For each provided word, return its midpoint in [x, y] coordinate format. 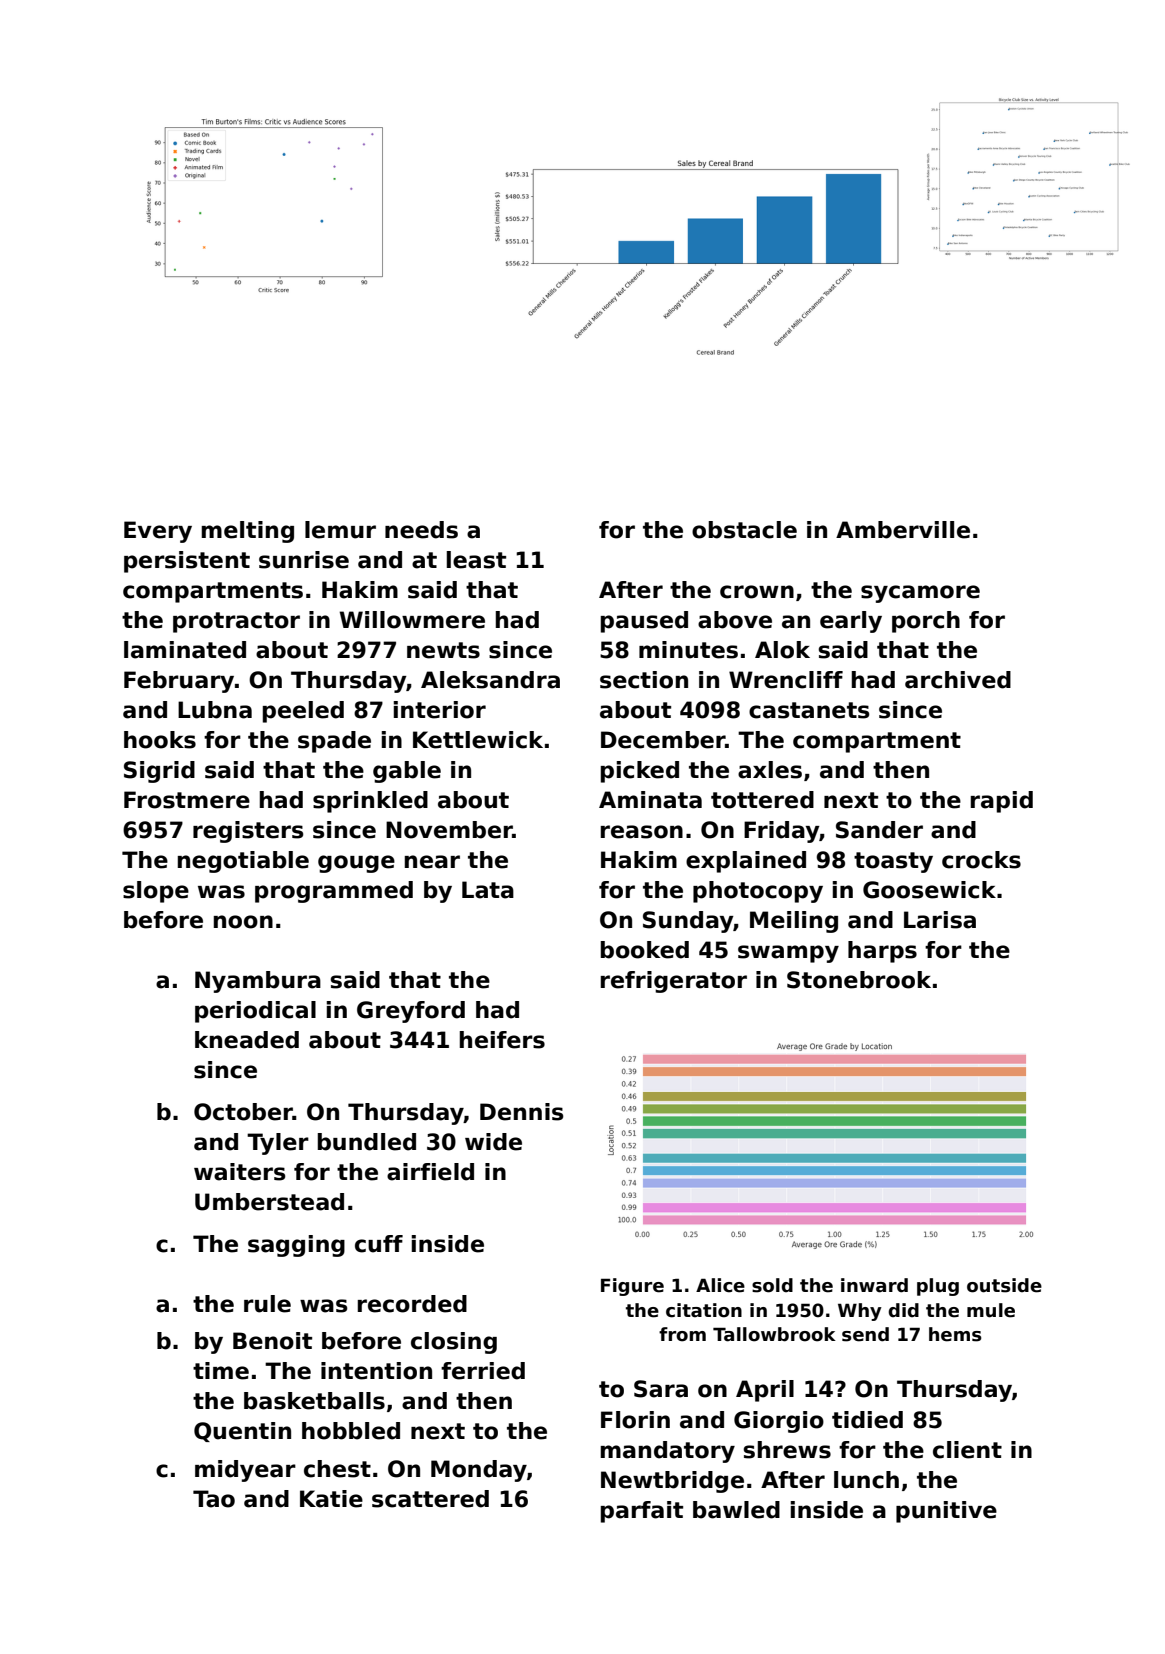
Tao [214, 1499]
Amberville [903, 530]
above [735, 620]
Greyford [411, 1012]
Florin [635, 1420]
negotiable [243, 862]
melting [247, 532]
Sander [879, 830]
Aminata [650, 800]
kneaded [247, 1040]
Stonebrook [859, 980]
